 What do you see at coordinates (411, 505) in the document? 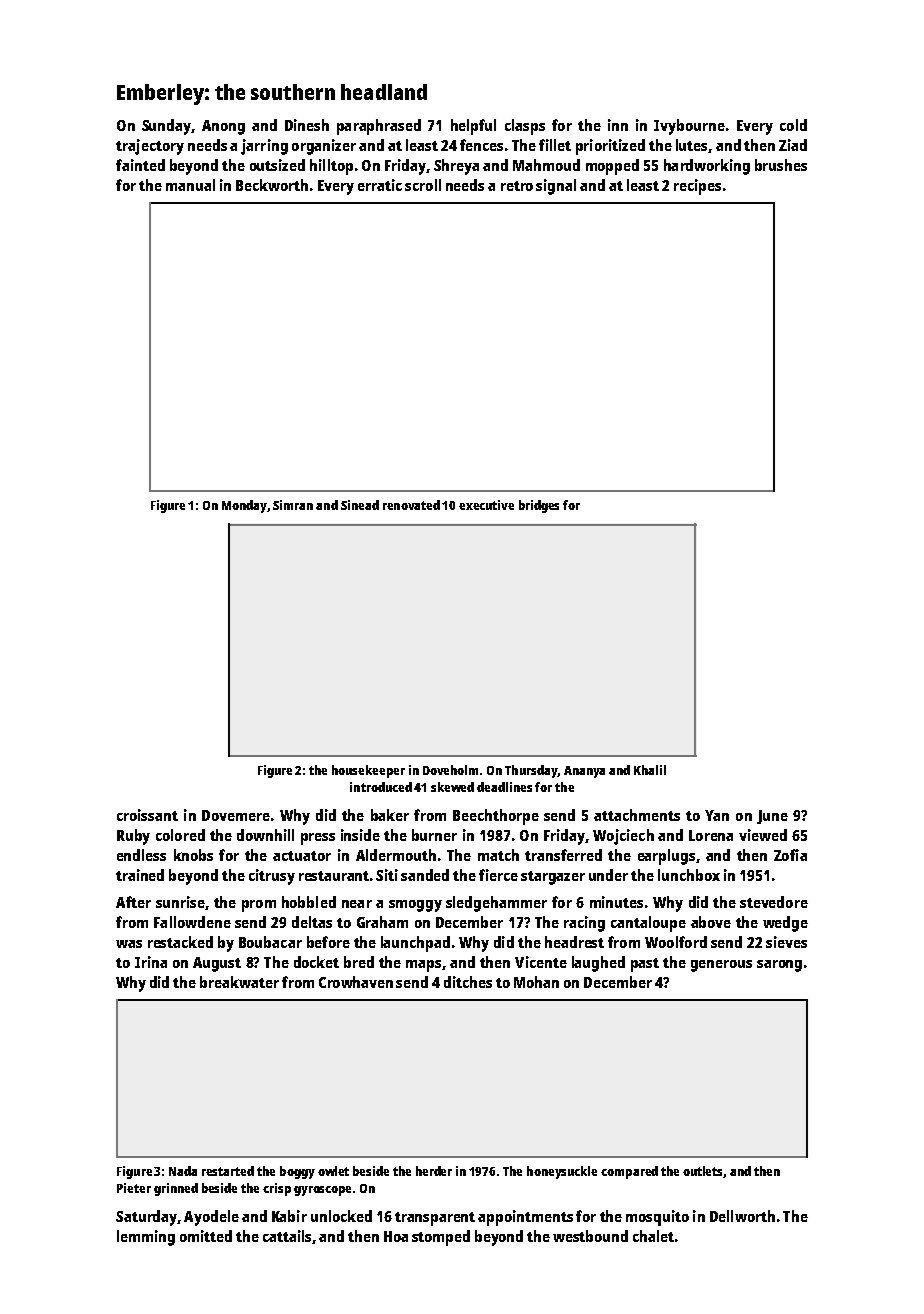
I see `renovated` at bounding box center [411, 505].
